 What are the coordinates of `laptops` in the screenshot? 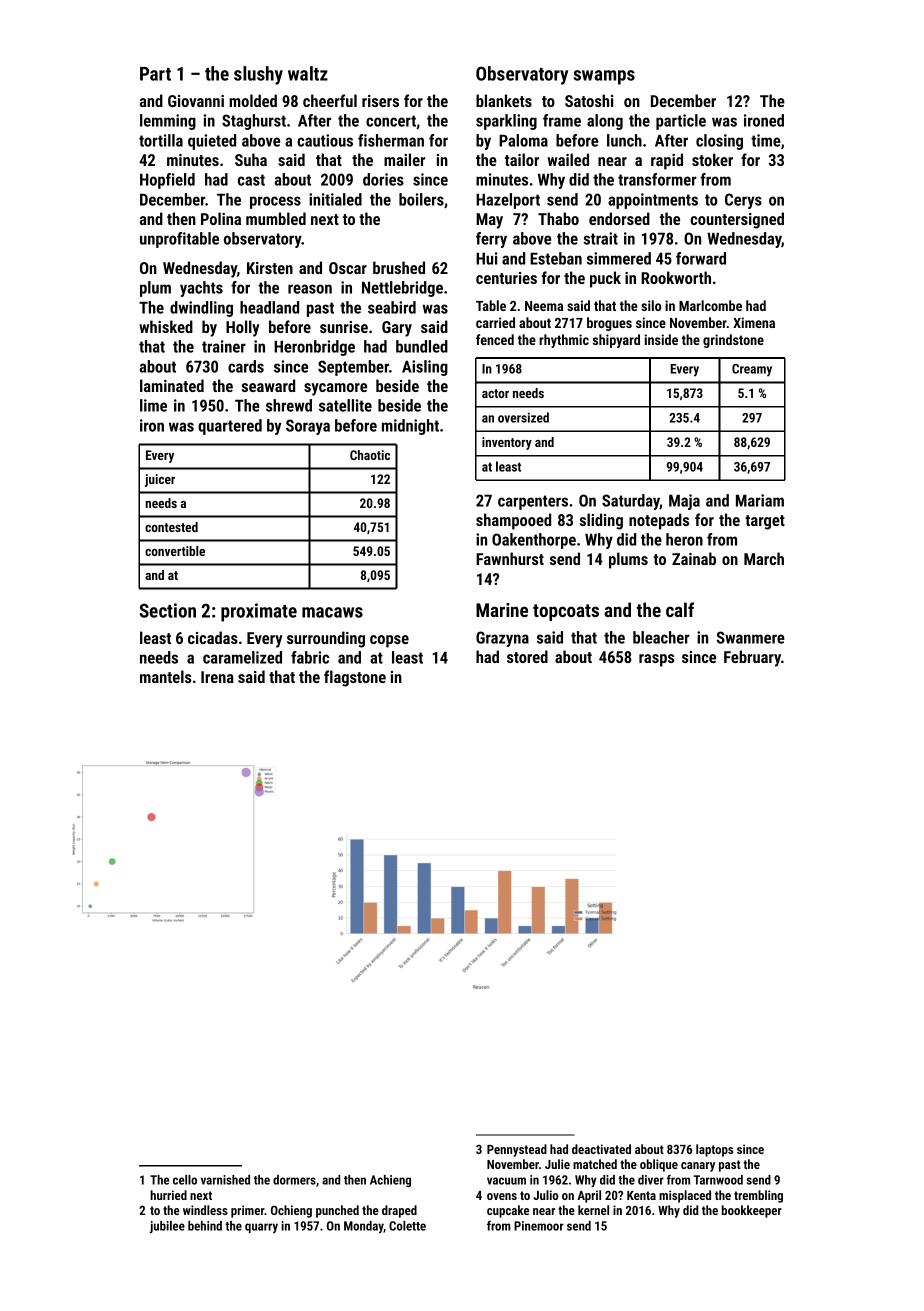 It's located at (714, 1150).
